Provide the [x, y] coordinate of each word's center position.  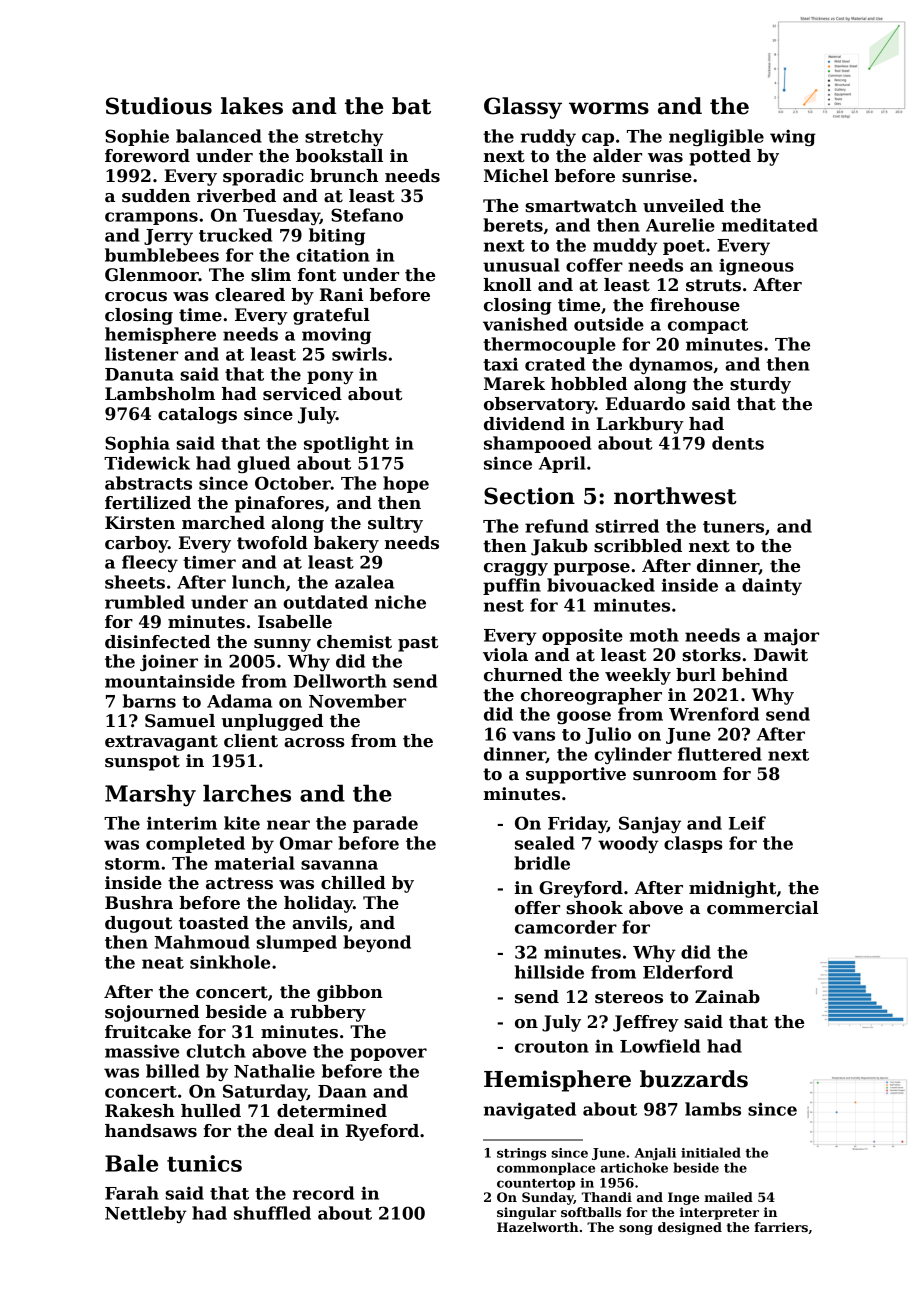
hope [406, 484]
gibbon [350, 993]
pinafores [279, 504]
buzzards [694, 1079]
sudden [156, 196]
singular [526, 1213]
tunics [204, 1163]
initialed [711, 1152]
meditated [770, 225]
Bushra [139, 903]
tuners [733, 527]
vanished [525, 324]
